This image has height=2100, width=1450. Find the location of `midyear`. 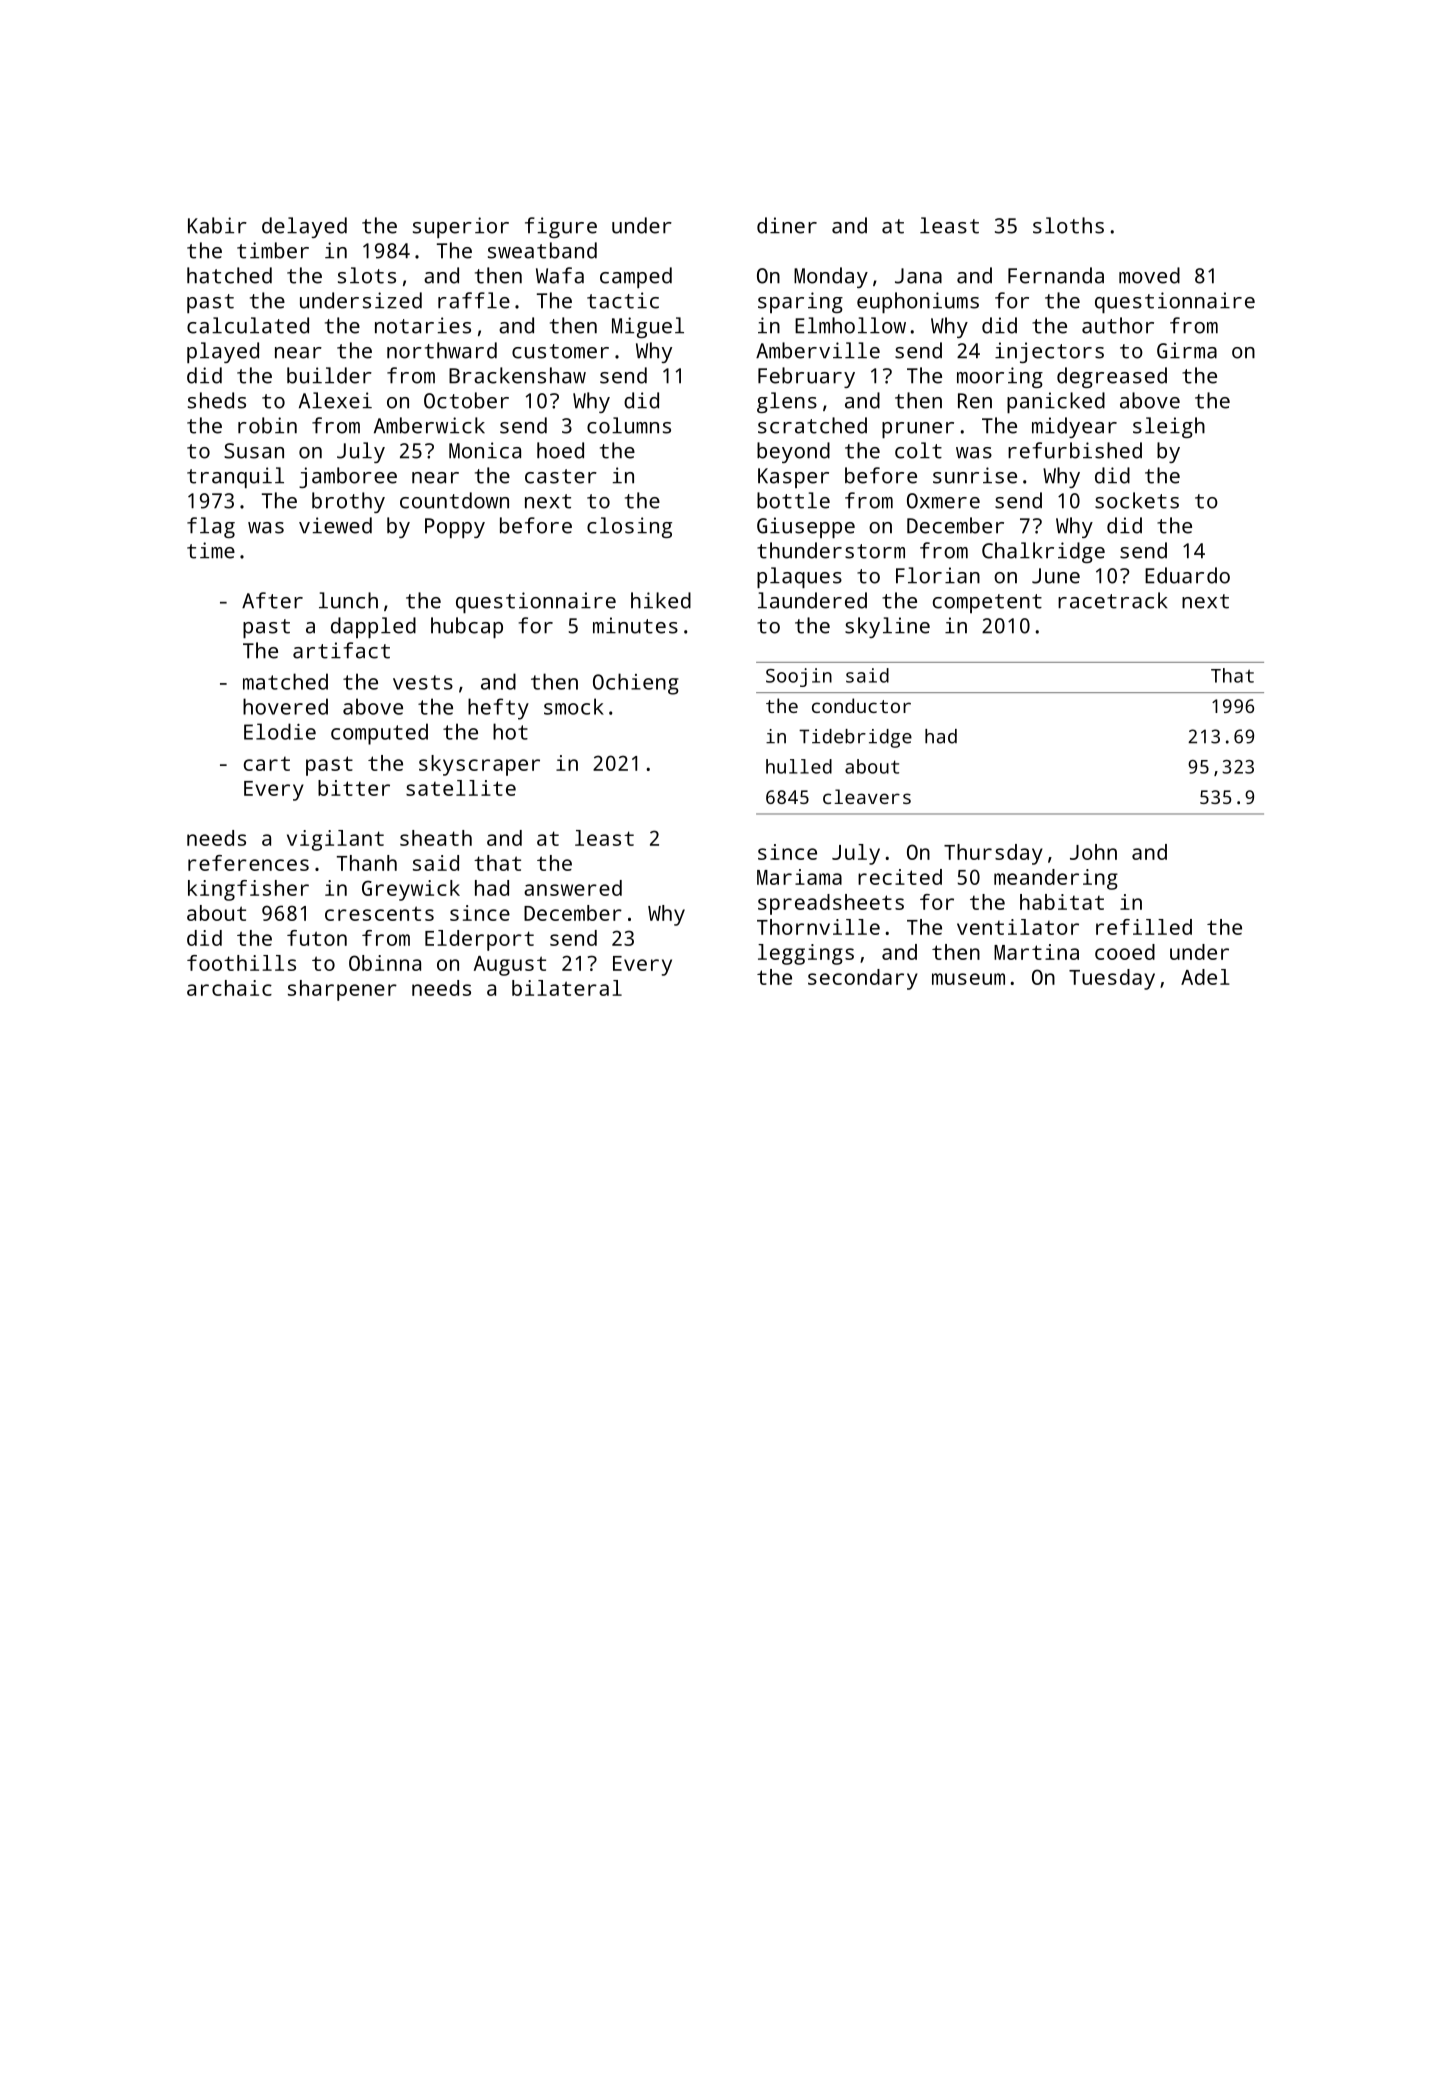

midyear is located at coordinates (1074, 427).
